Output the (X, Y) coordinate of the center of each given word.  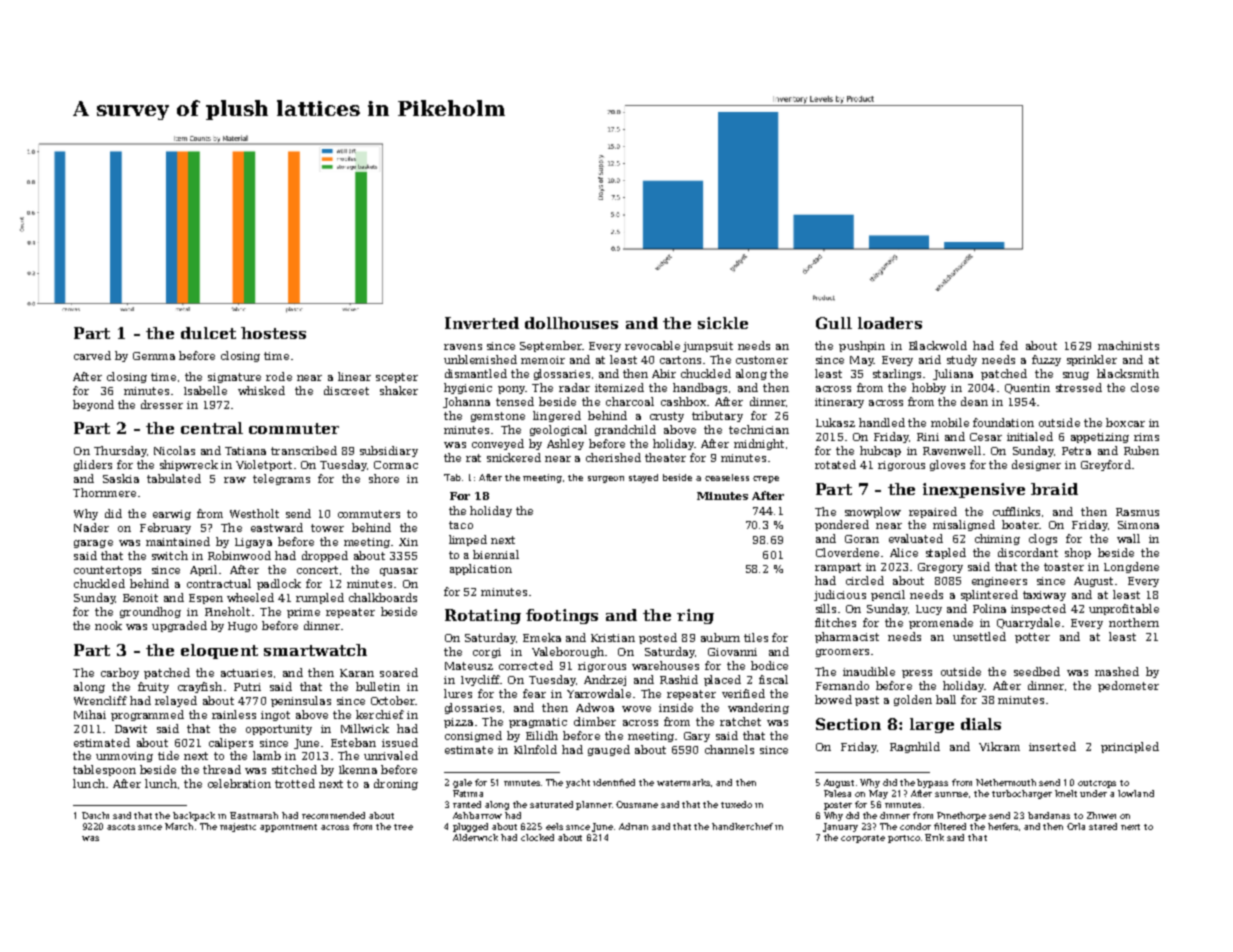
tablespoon (104, 770)
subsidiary (389, 451)
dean (974, 401)
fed (1009, 345)
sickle (723, 323)
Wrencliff (100, 700)
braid (1054, 489)
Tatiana (245, 451)
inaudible (869, 671)
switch (170, 555)
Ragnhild (915, 747)
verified (743, 693)
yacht (578, 783)
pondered (842, 525)
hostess (273, 333)
